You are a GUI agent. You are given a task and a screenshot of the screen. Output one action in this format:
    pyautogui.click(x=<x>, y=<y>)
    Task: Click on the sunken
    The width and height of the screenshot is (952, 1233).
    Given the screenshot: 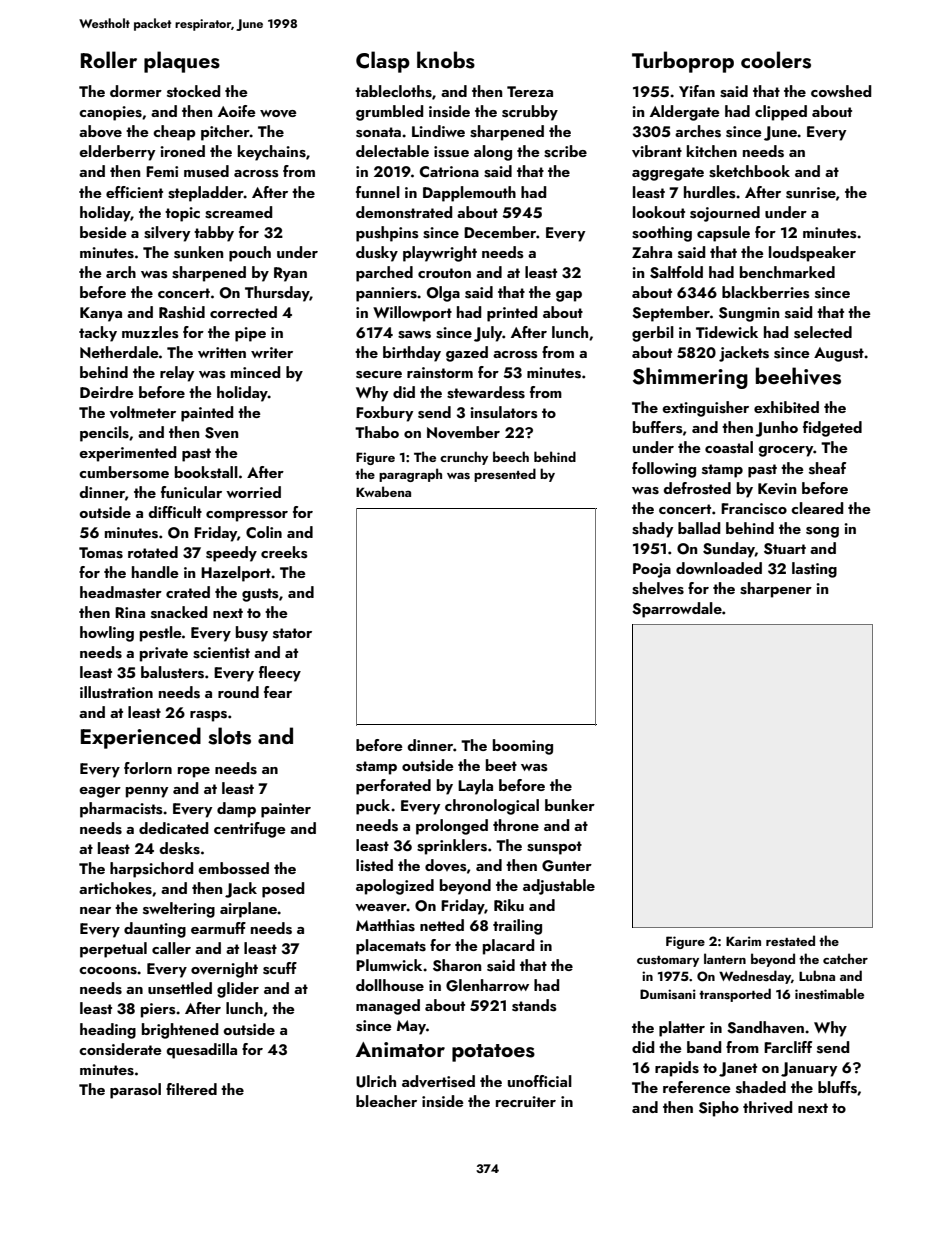 What is the action you would take?
    pyautogui.click(x=198, y=252)
